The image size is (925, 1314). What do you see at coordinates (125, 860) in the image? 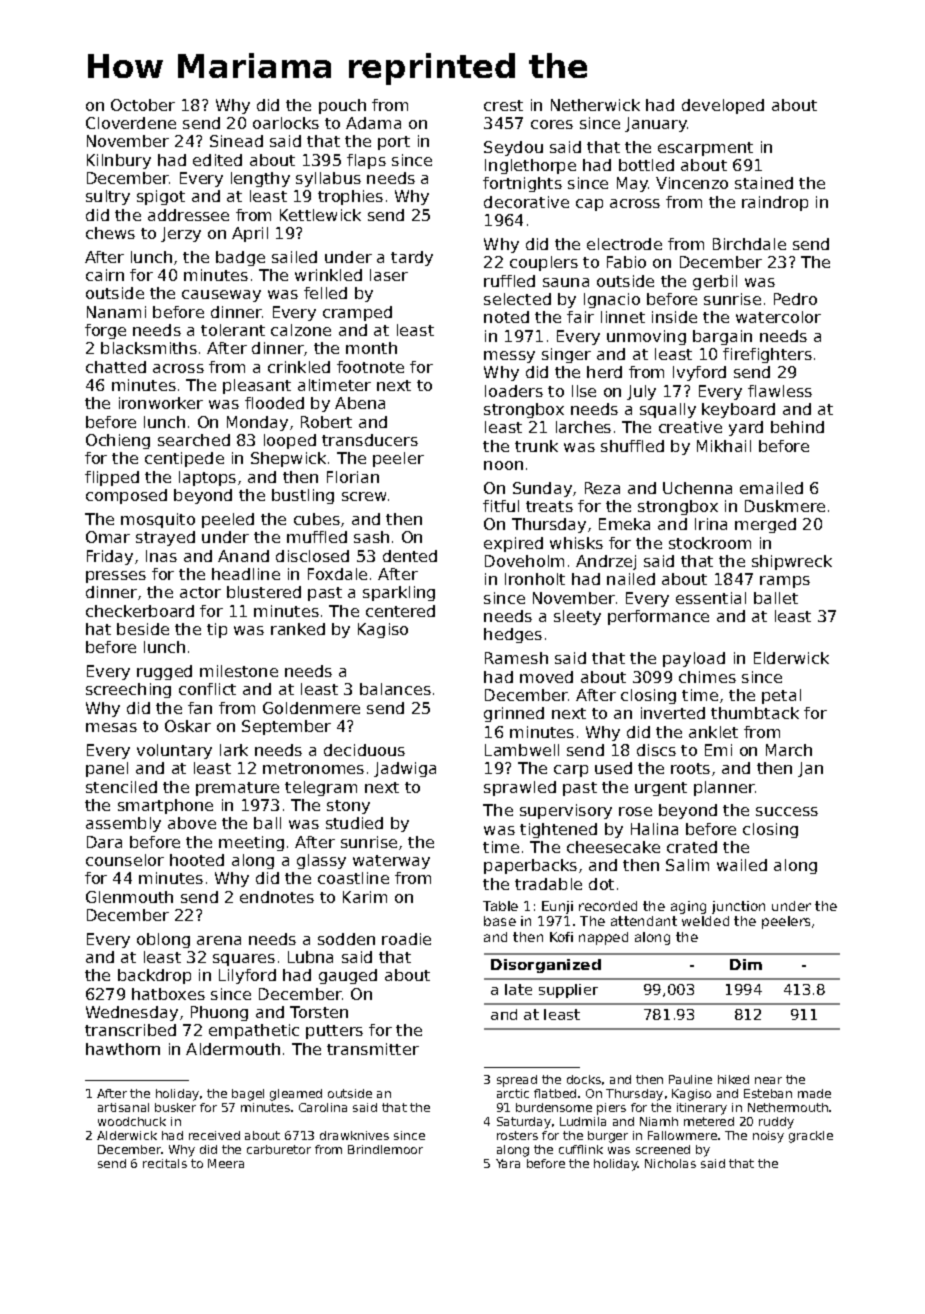
I see `counselor` at bounding box center [125, 860].
